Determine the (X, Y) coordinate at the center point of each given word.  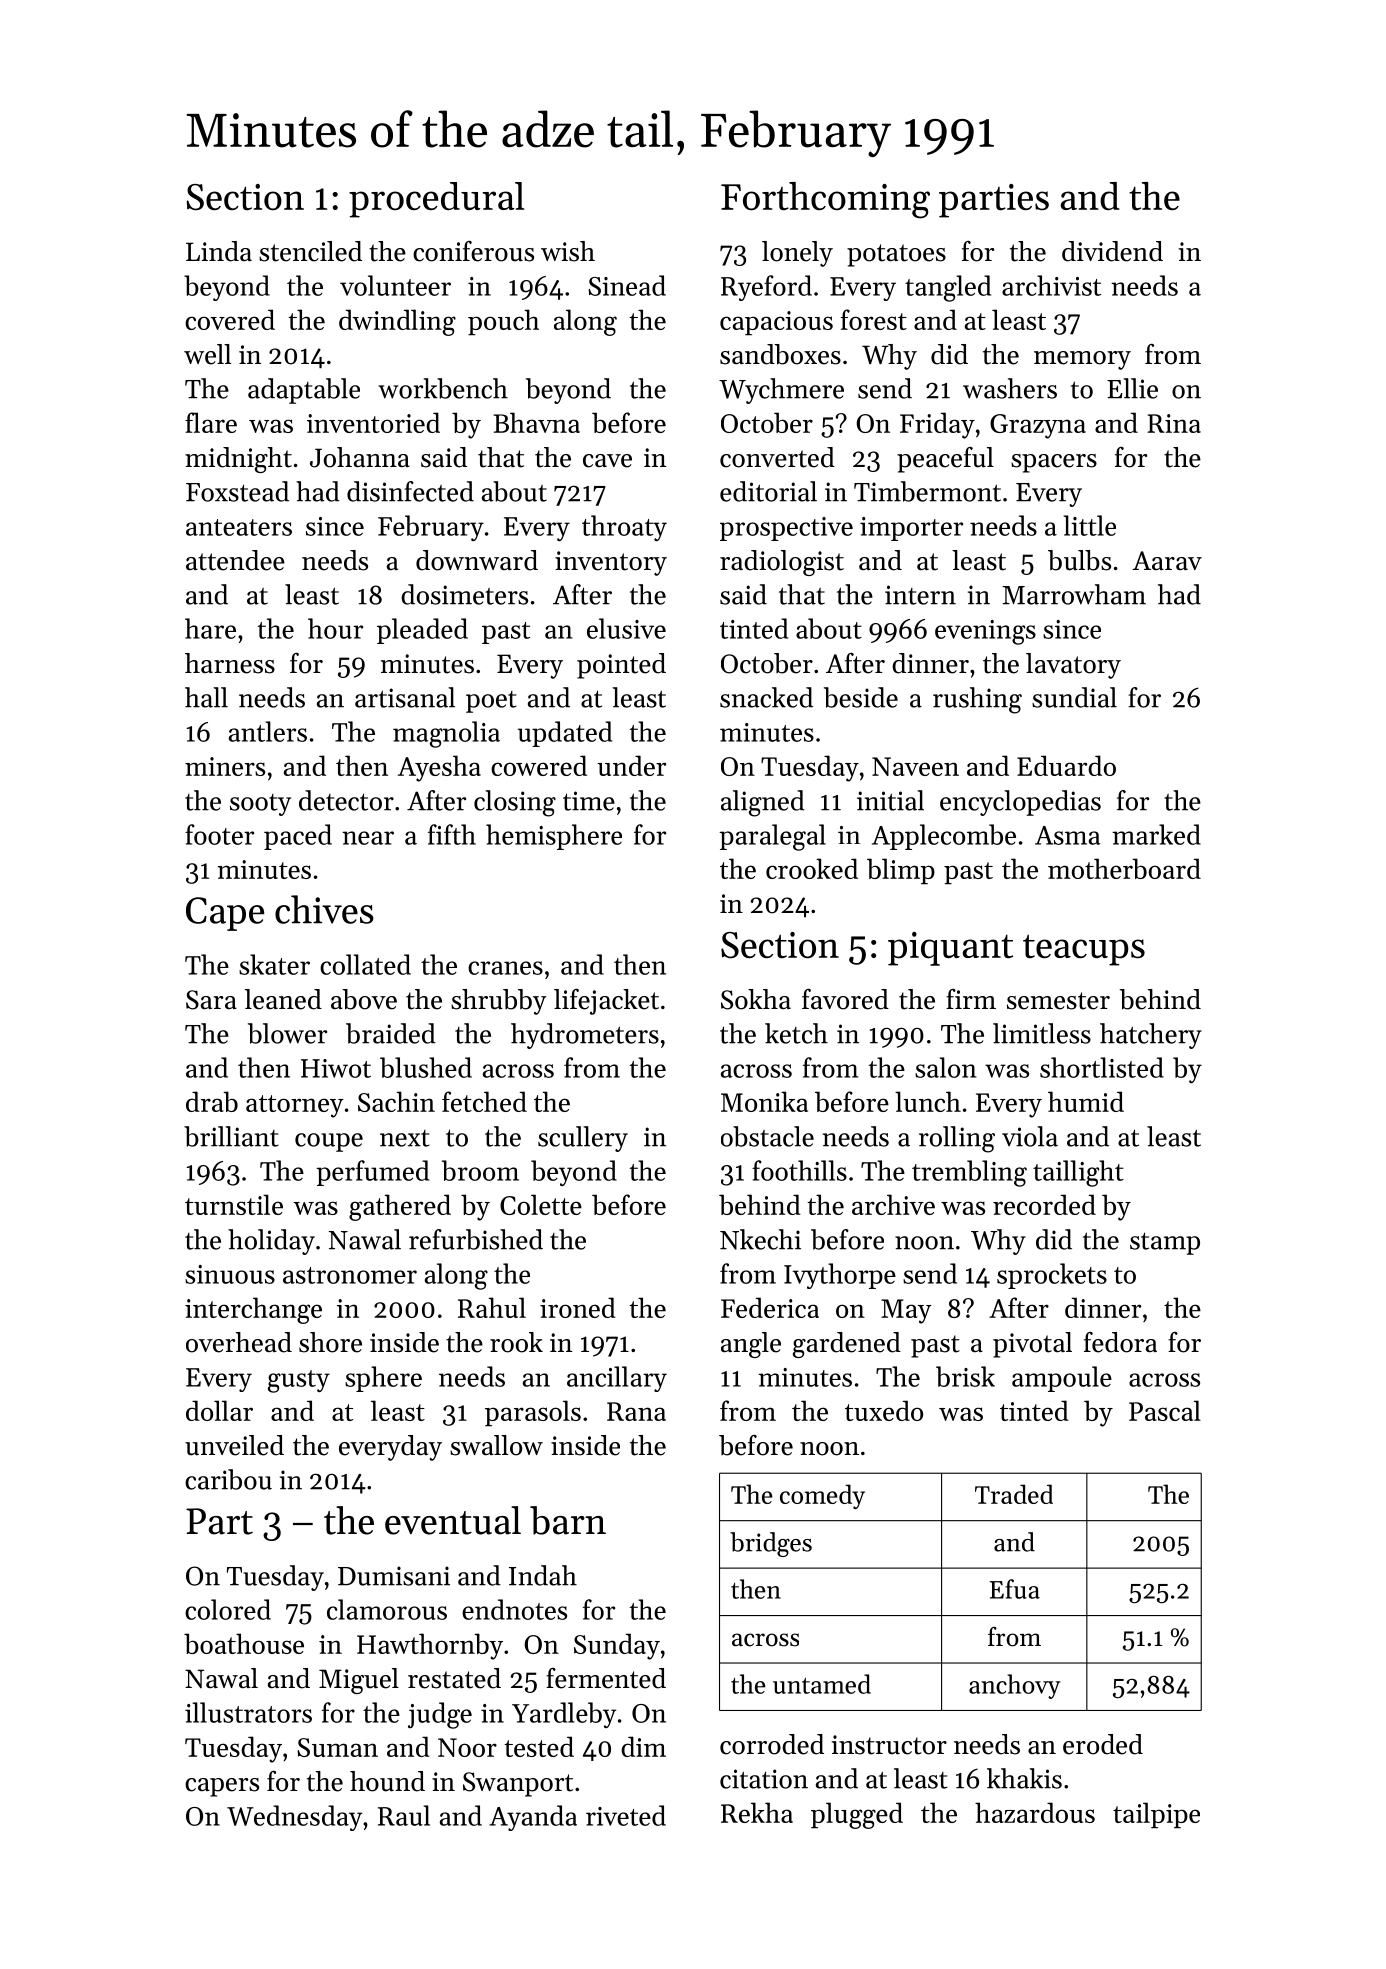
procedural (436, 200)
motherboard (1124, 868)
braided (391, 1033)
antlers (268, 731)
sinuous (230, 1274)
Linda (219, 251)
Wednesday (294, 1818)
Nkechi (760, 1239)
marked (1156, 834)
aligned (763, 803)
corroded (772, 1744)
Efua (1015, 1589)
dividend (1112, 251)
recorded (1044, 1204)
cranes (505, 968)
